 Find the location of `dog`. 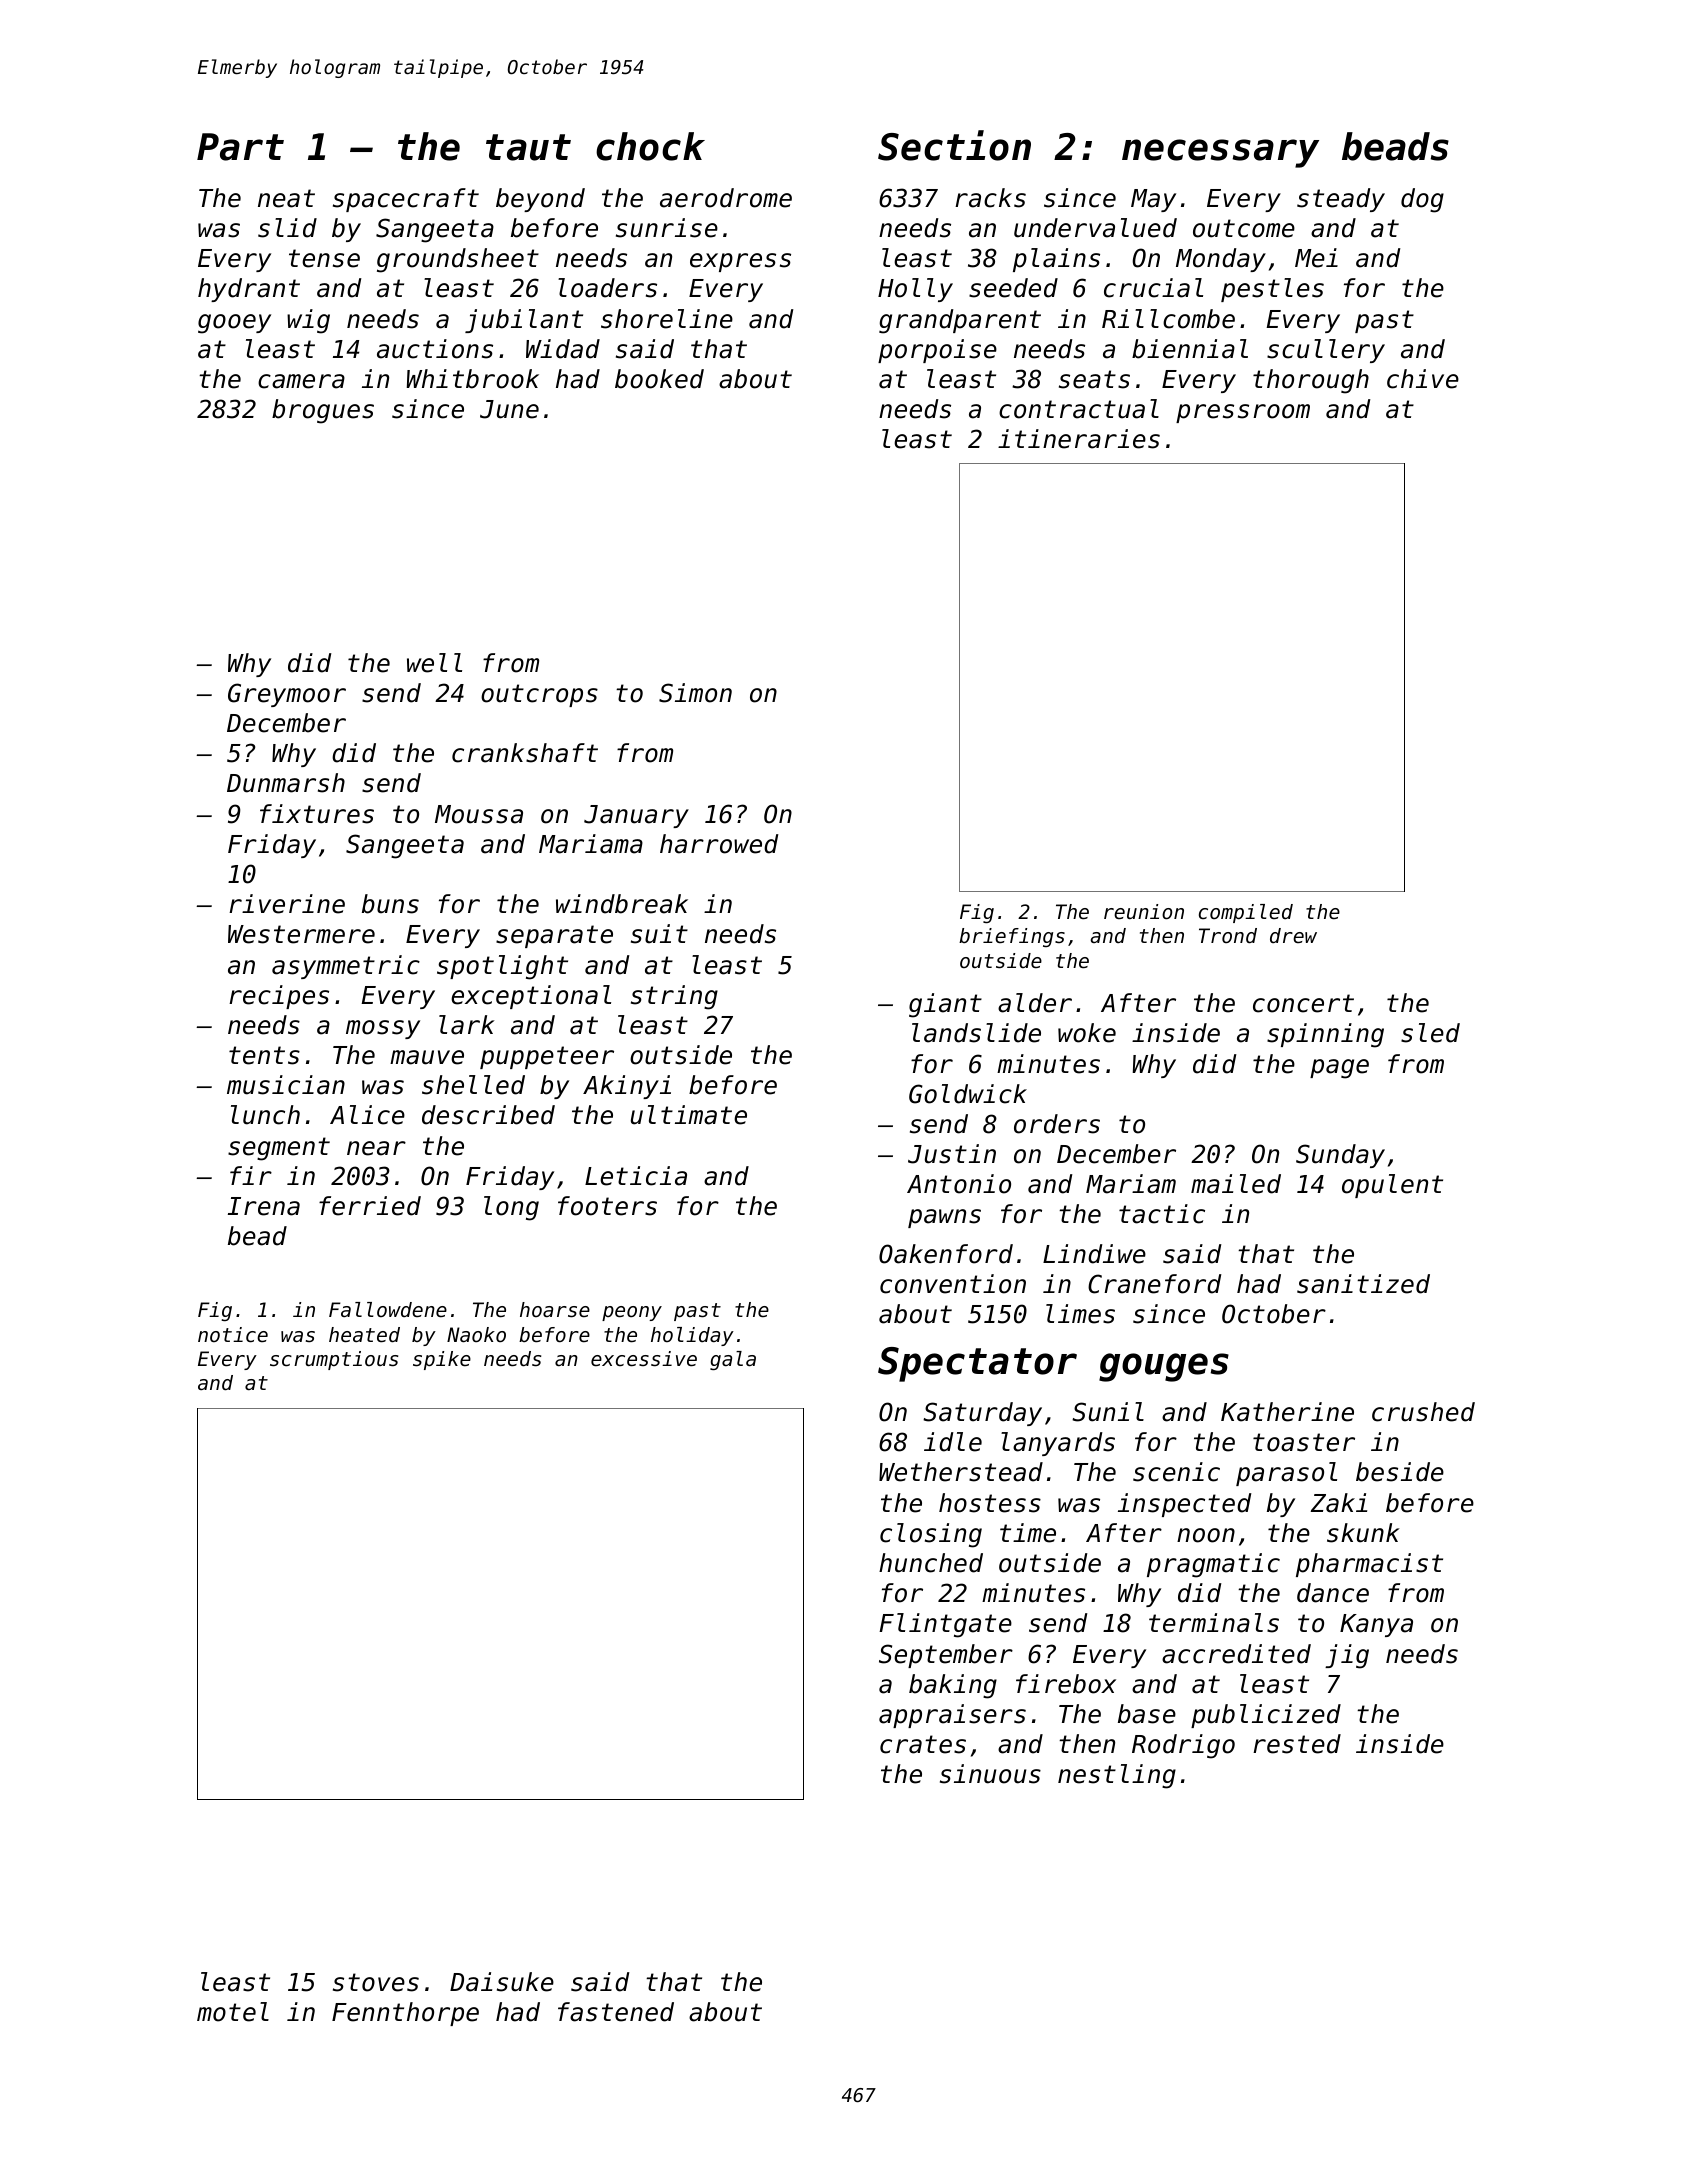

dog is located at coordinates (1422, 200).
